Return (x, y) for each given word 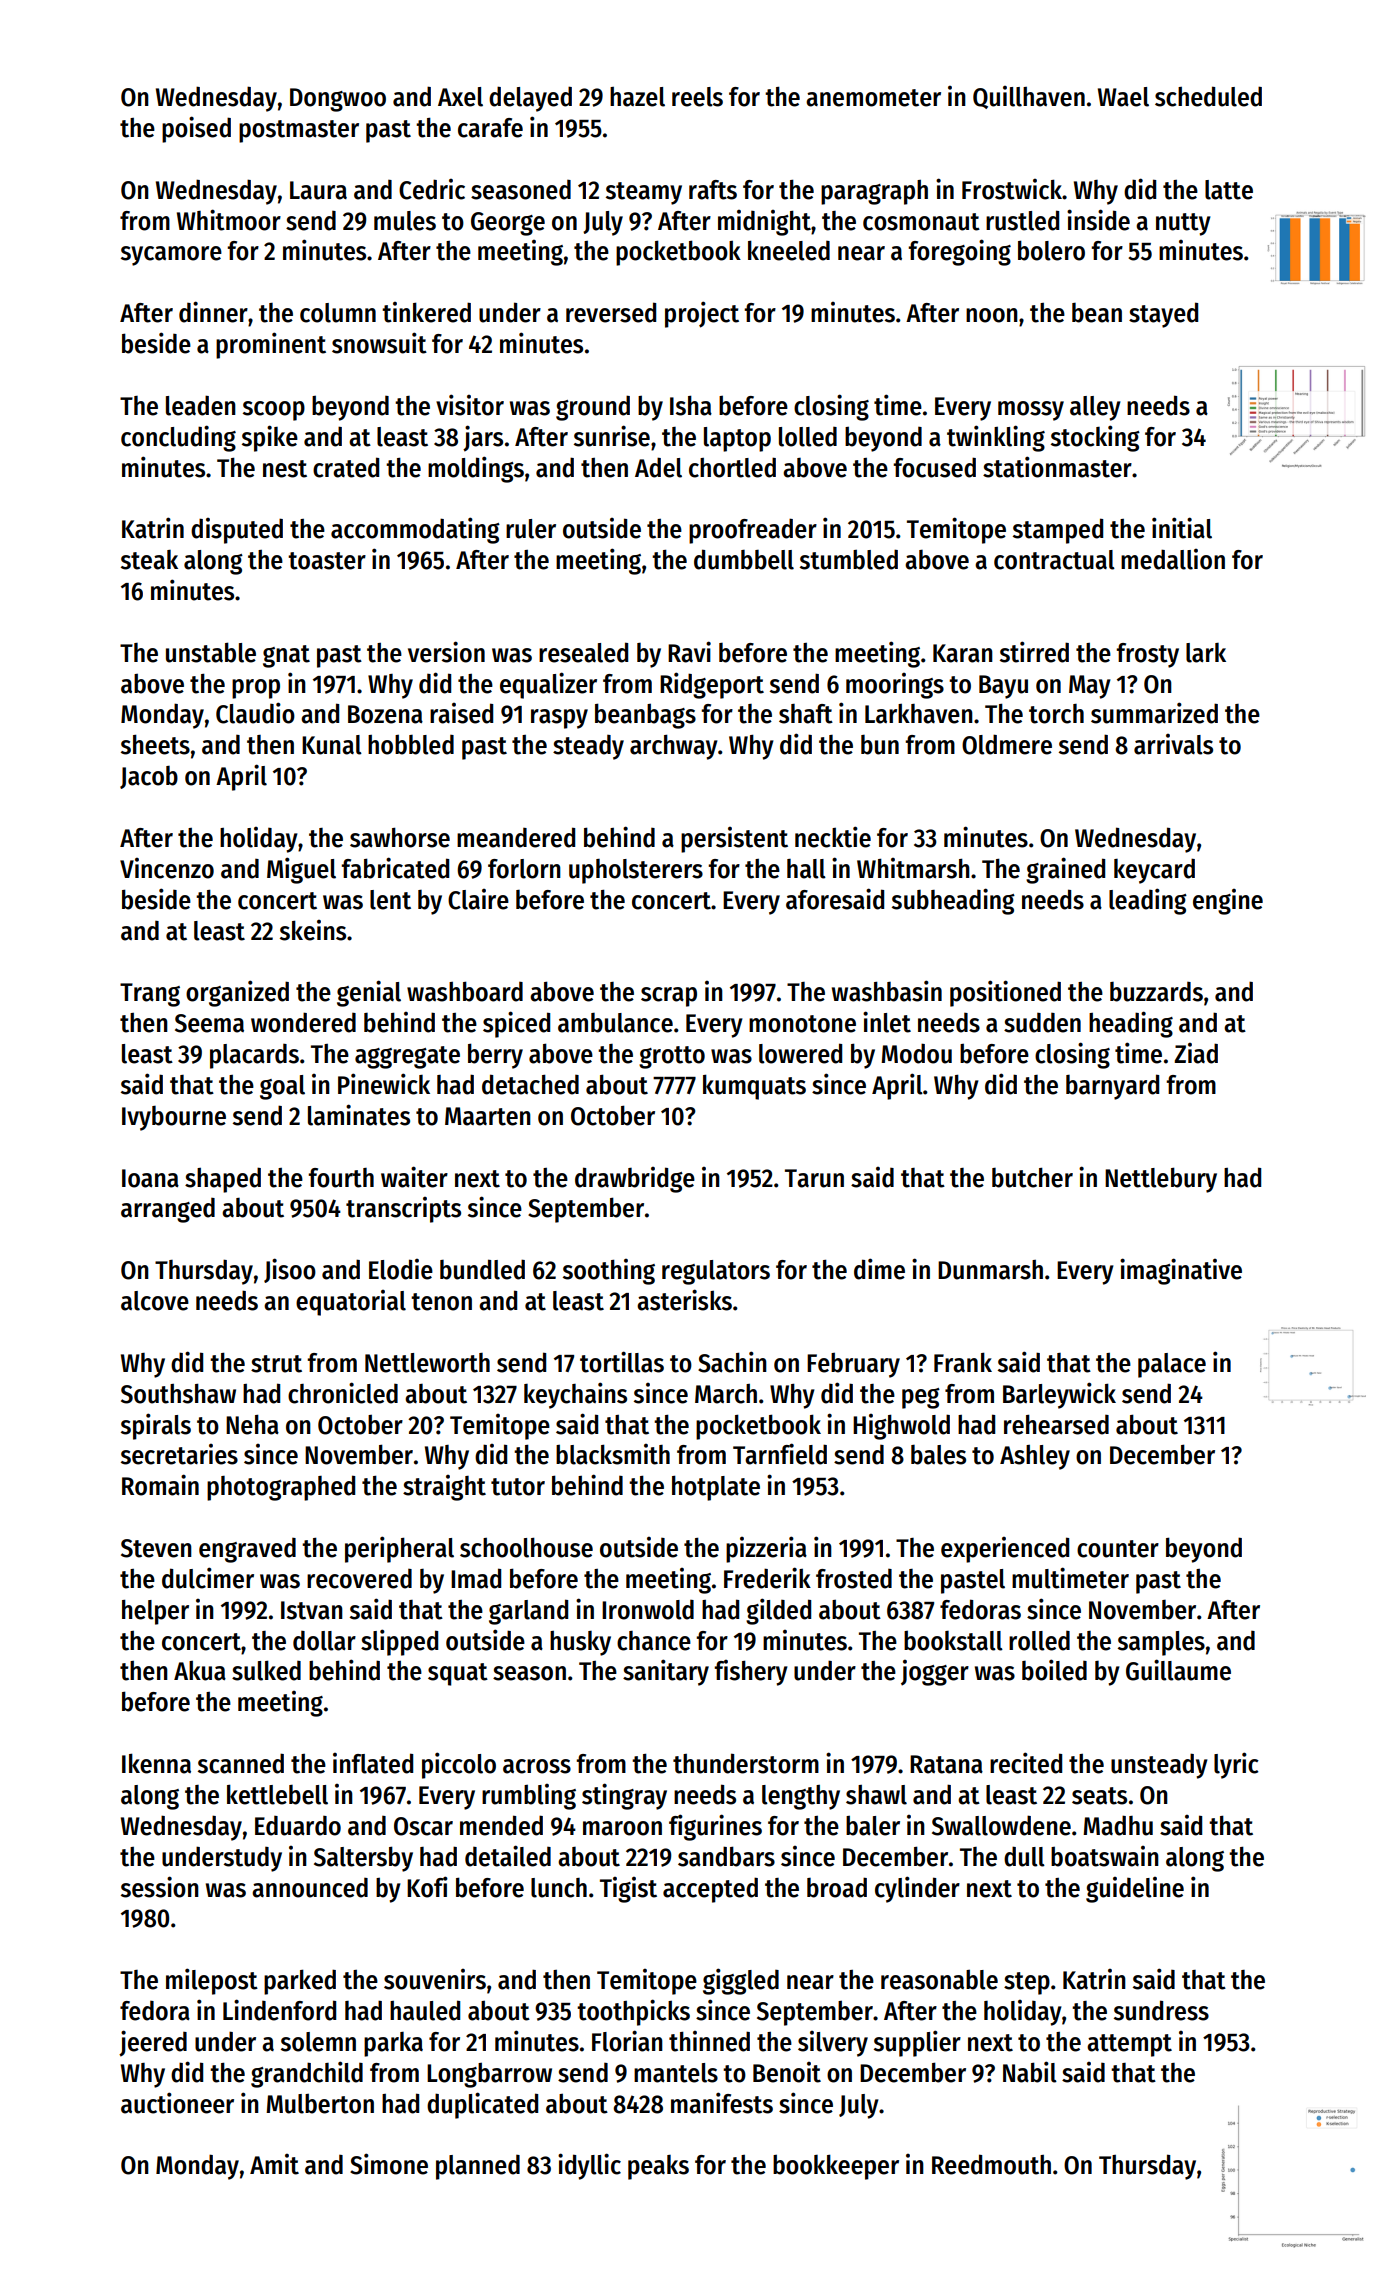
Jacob (149, 777)
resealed (583, 652)
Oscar (423, 1826)
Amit (274, 2164)
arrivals (1173, 744)
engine (1228, 902)
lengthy (801, 1797)
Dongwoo (338, 100)
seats (1099, 1796)
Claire (478, 899)
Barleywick (1059, 1395)
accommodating (415, 530)
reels (697, 97)
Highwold (901, 1427)
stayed (1163, 315)
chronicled (343, 1393)
